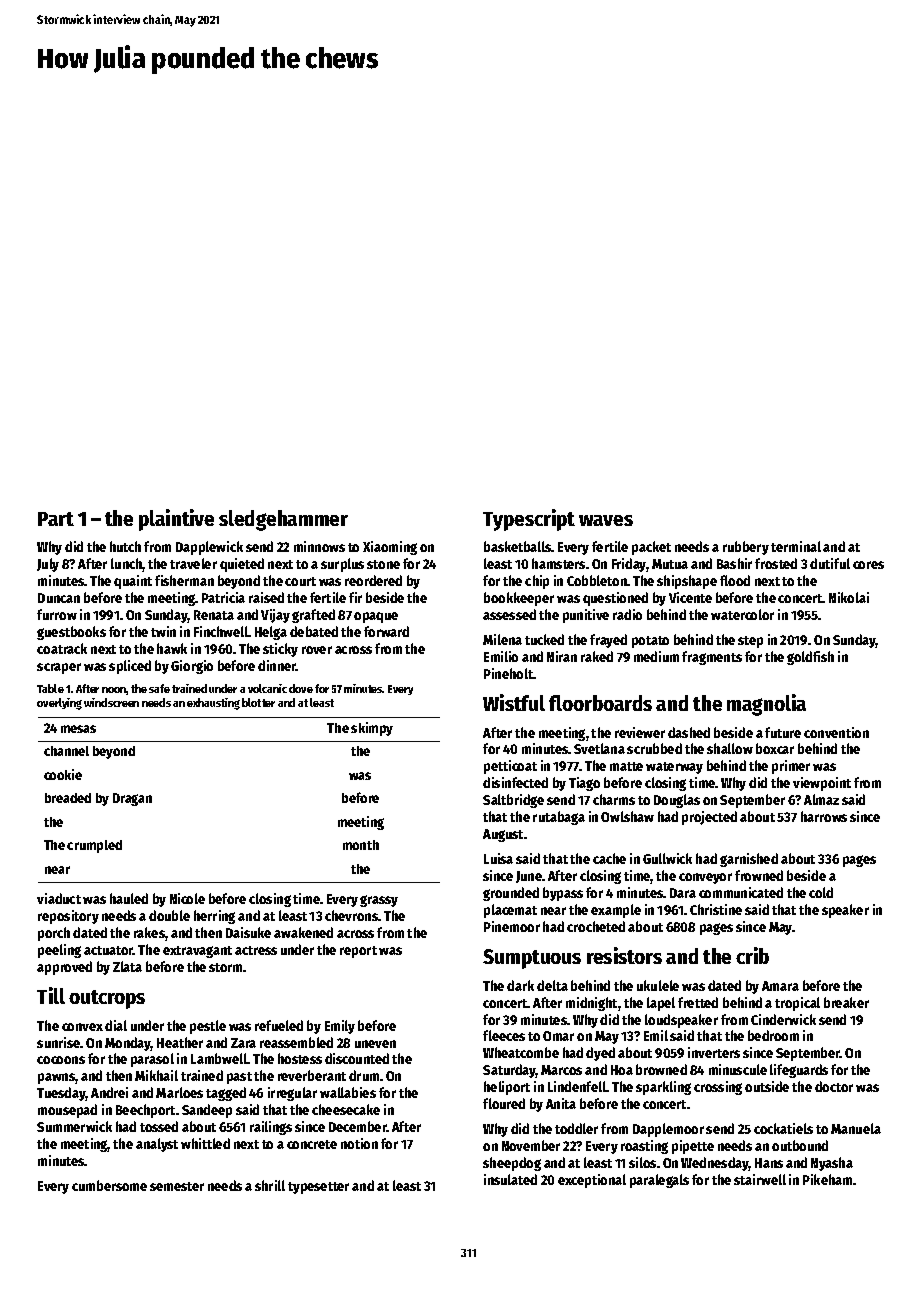 Image resolution: width=924 pixels, height=1308 pixels. I want to click on plaintive, so click(176, 520).
